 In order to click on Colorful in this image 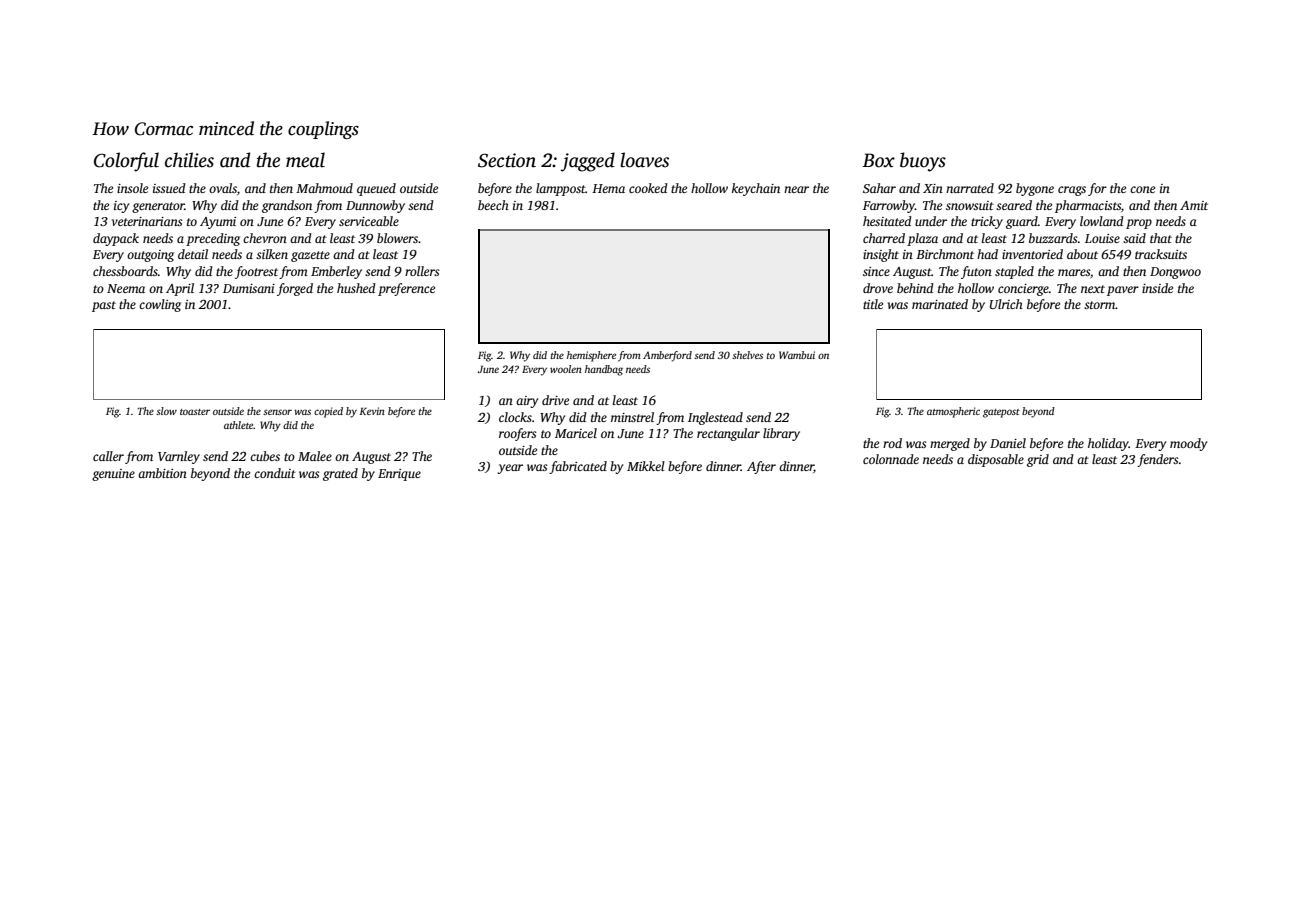, I will do `click(126, 162)`.
